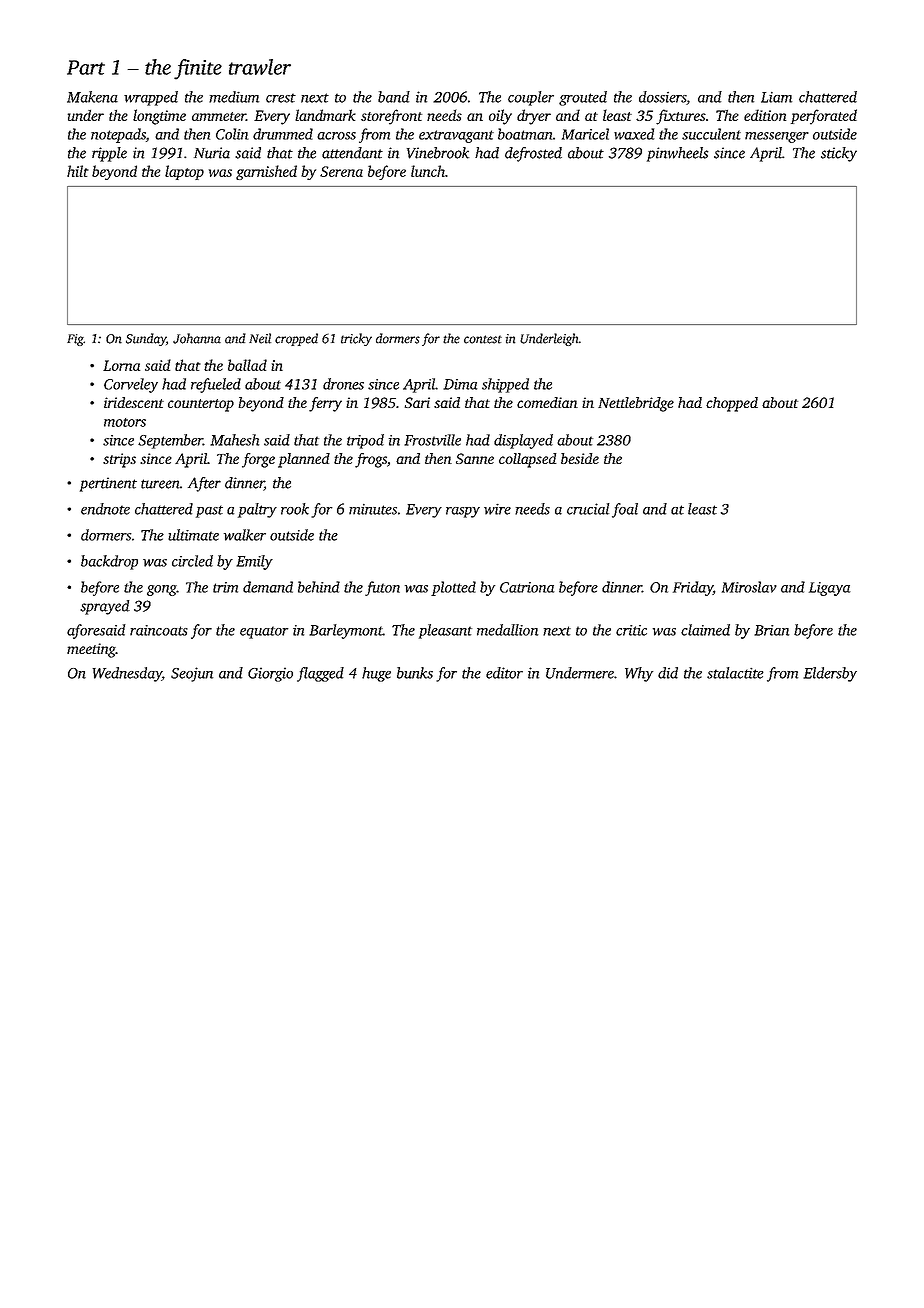 The width and height of the screenshot is (924, 1308). What do you see at coordinates (192, 674) in the screenshot?
I see `Seojun` at bounding box center [192, 674].
